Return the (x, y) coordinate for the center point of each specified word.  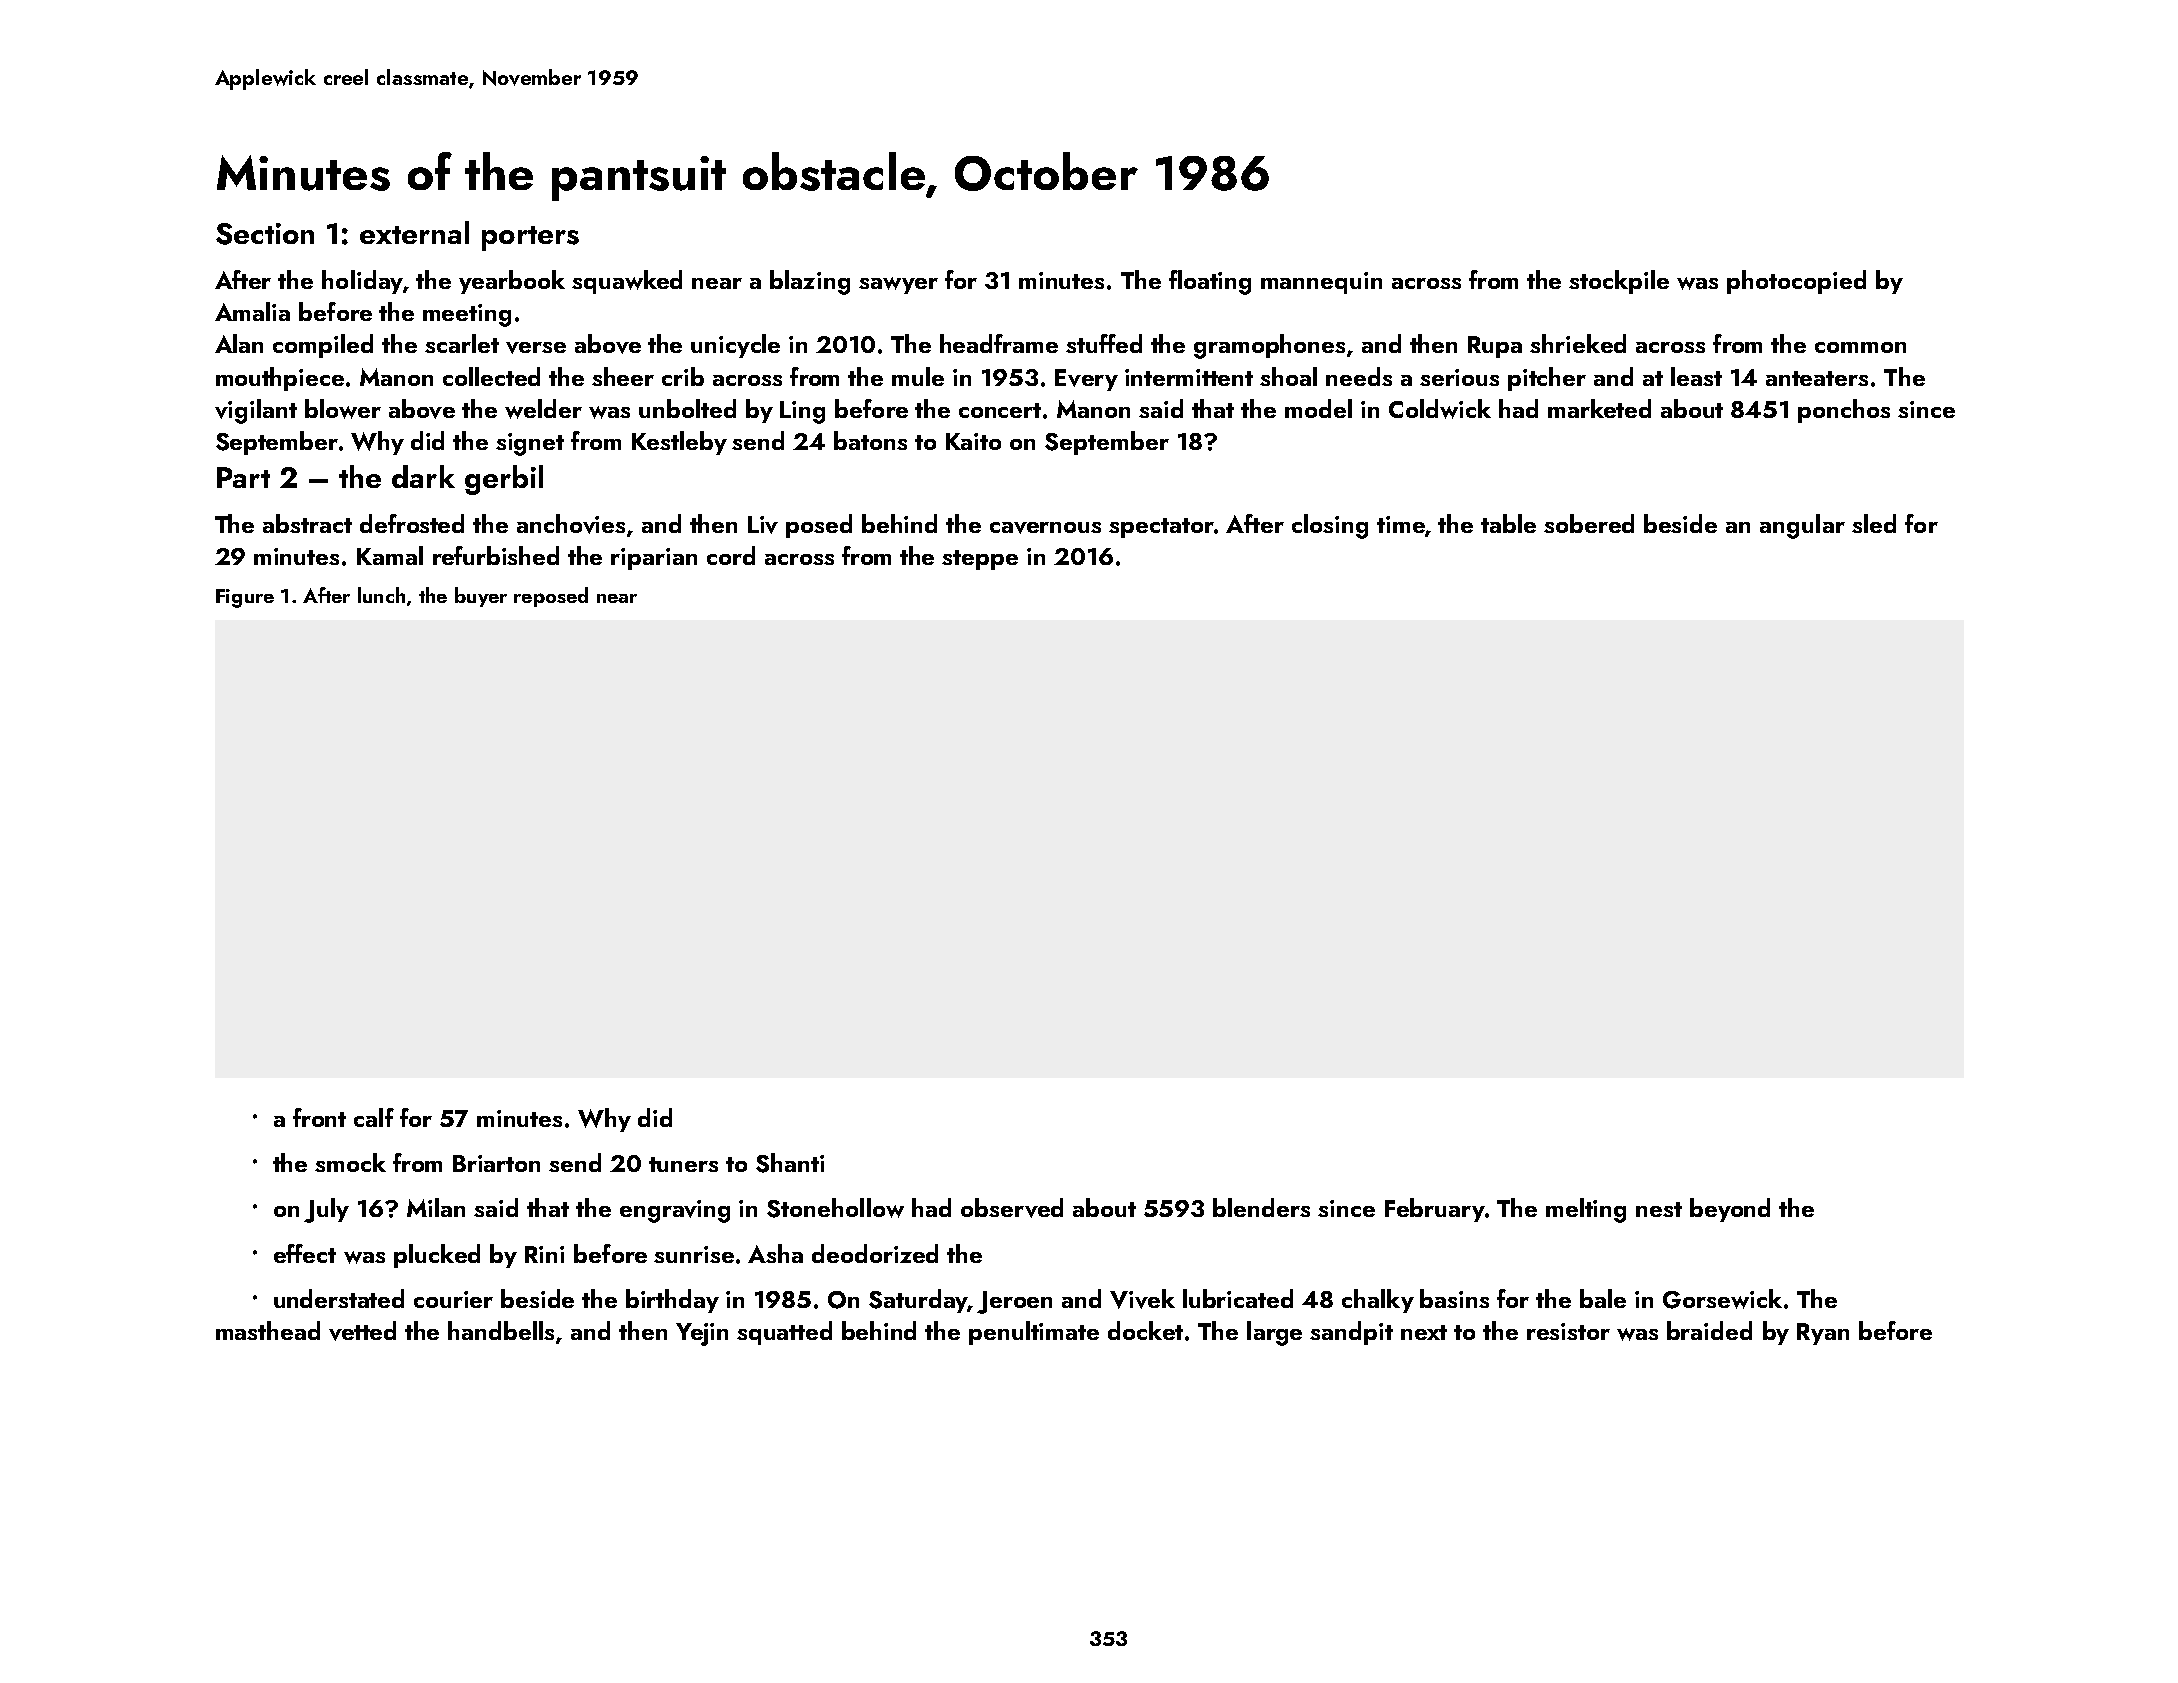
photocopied (1796, 282)
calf (374, 1117)
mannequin (1321, 283)
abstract (307, 523)
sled (1874, 523)
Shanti (790, 1163)
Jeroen (1014, 1302)
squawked (627, 282)
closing (1330, 526)
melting (1586, 1210)
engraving (675, 1211)
